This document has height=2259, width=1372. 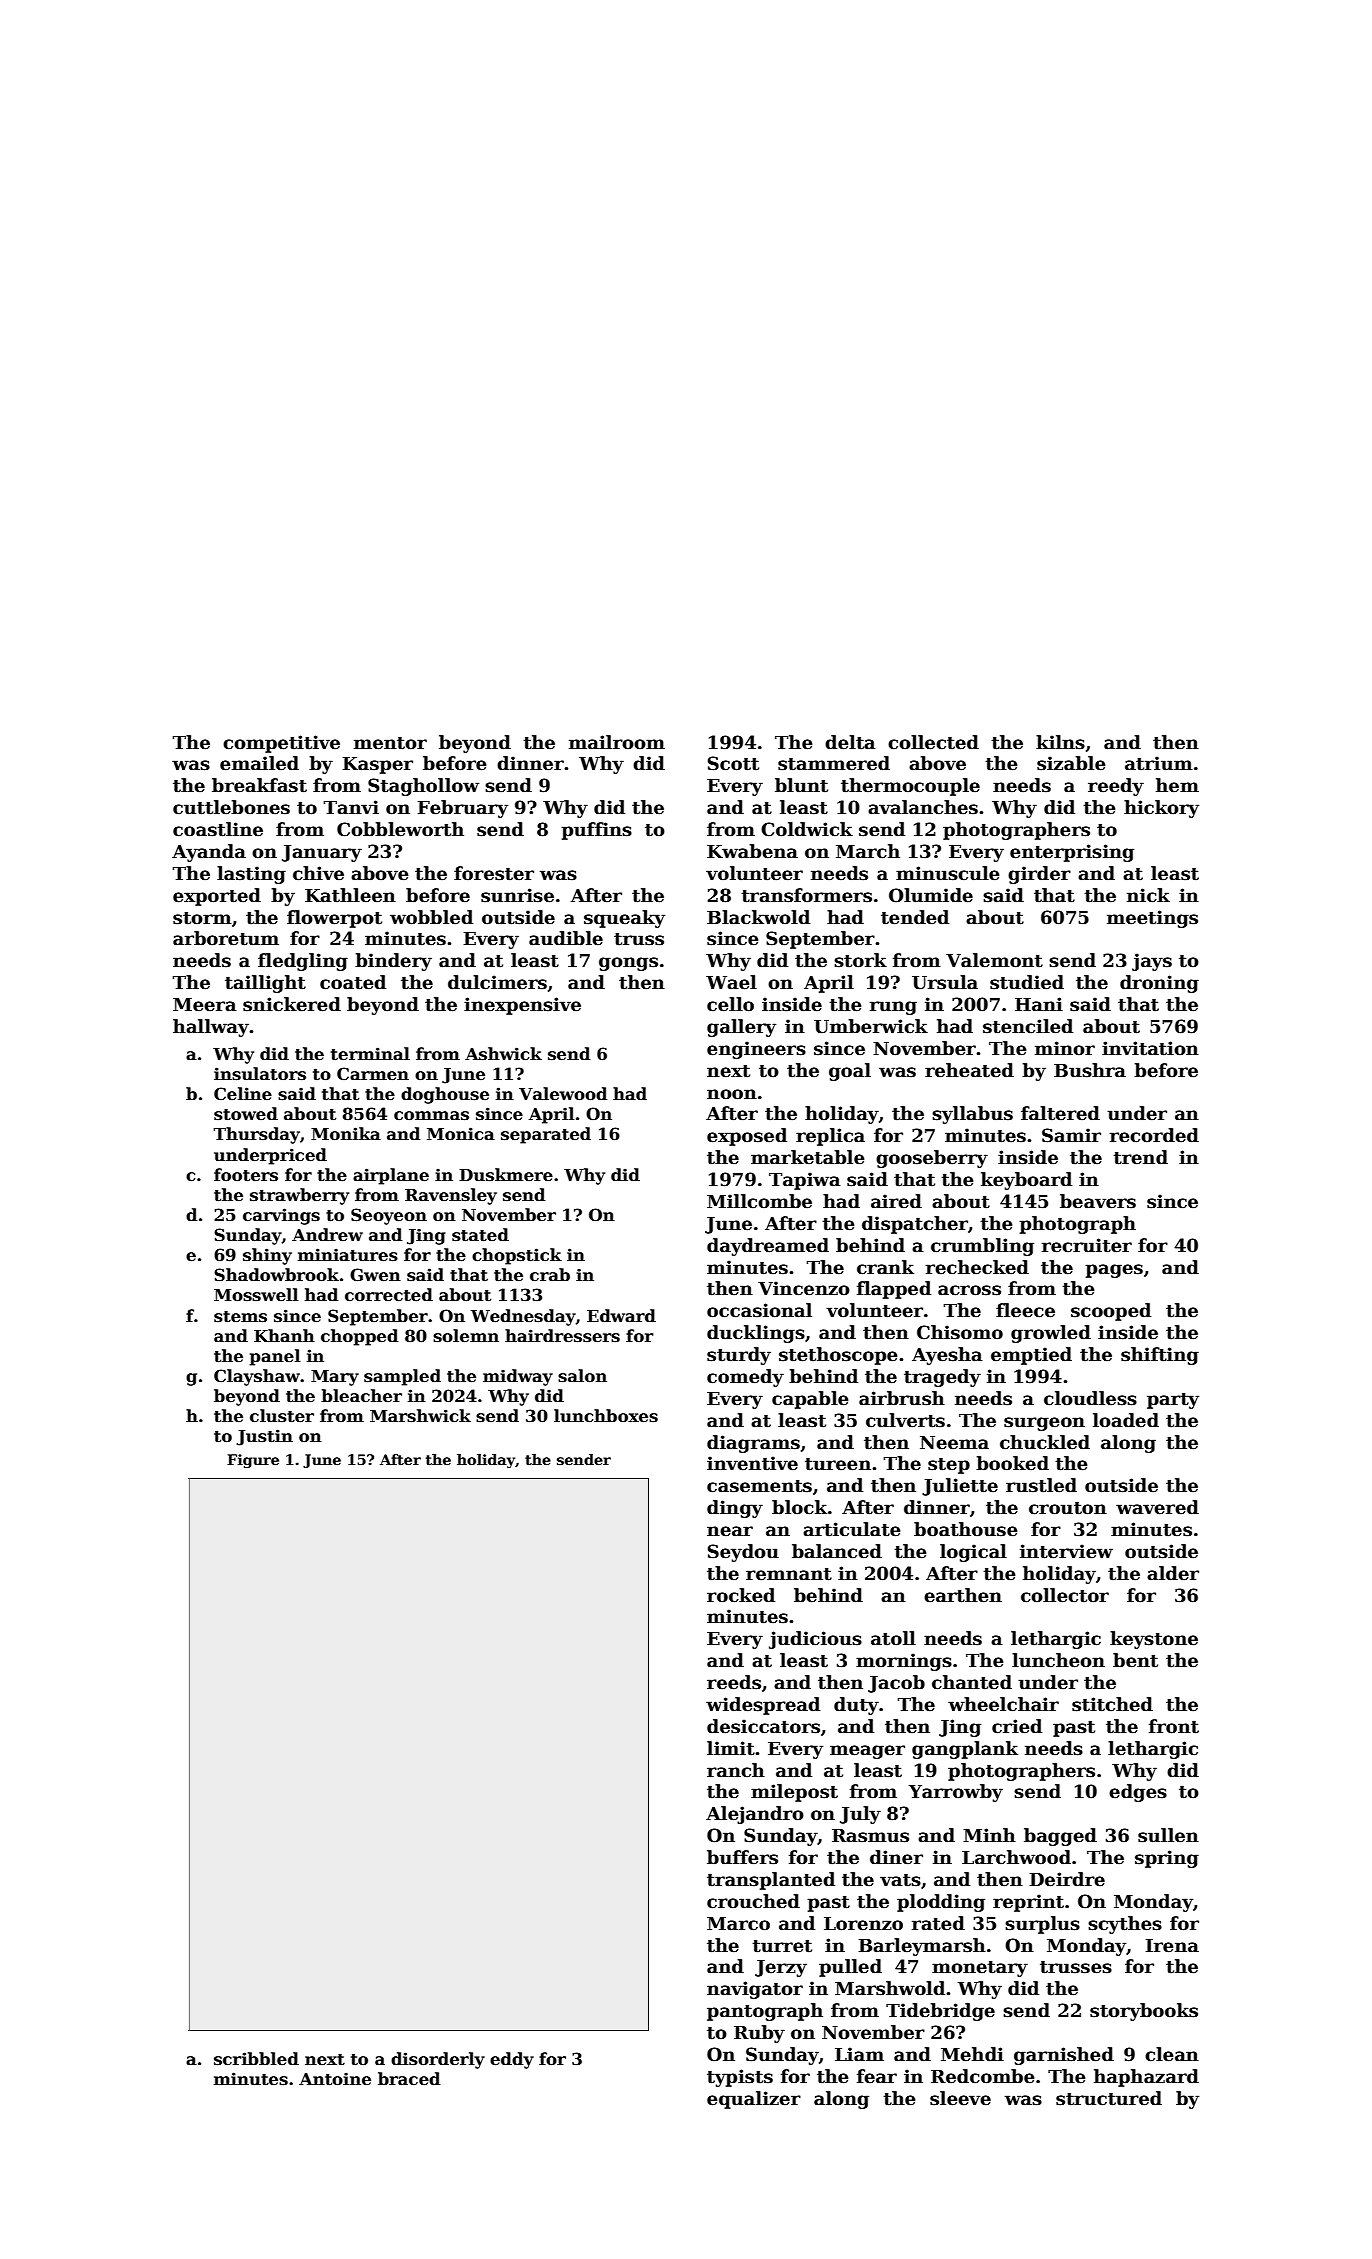 What do you see at coordinates (256, 2059) in the document?
I see `scribbled` at bounding box center [256, 2059].
